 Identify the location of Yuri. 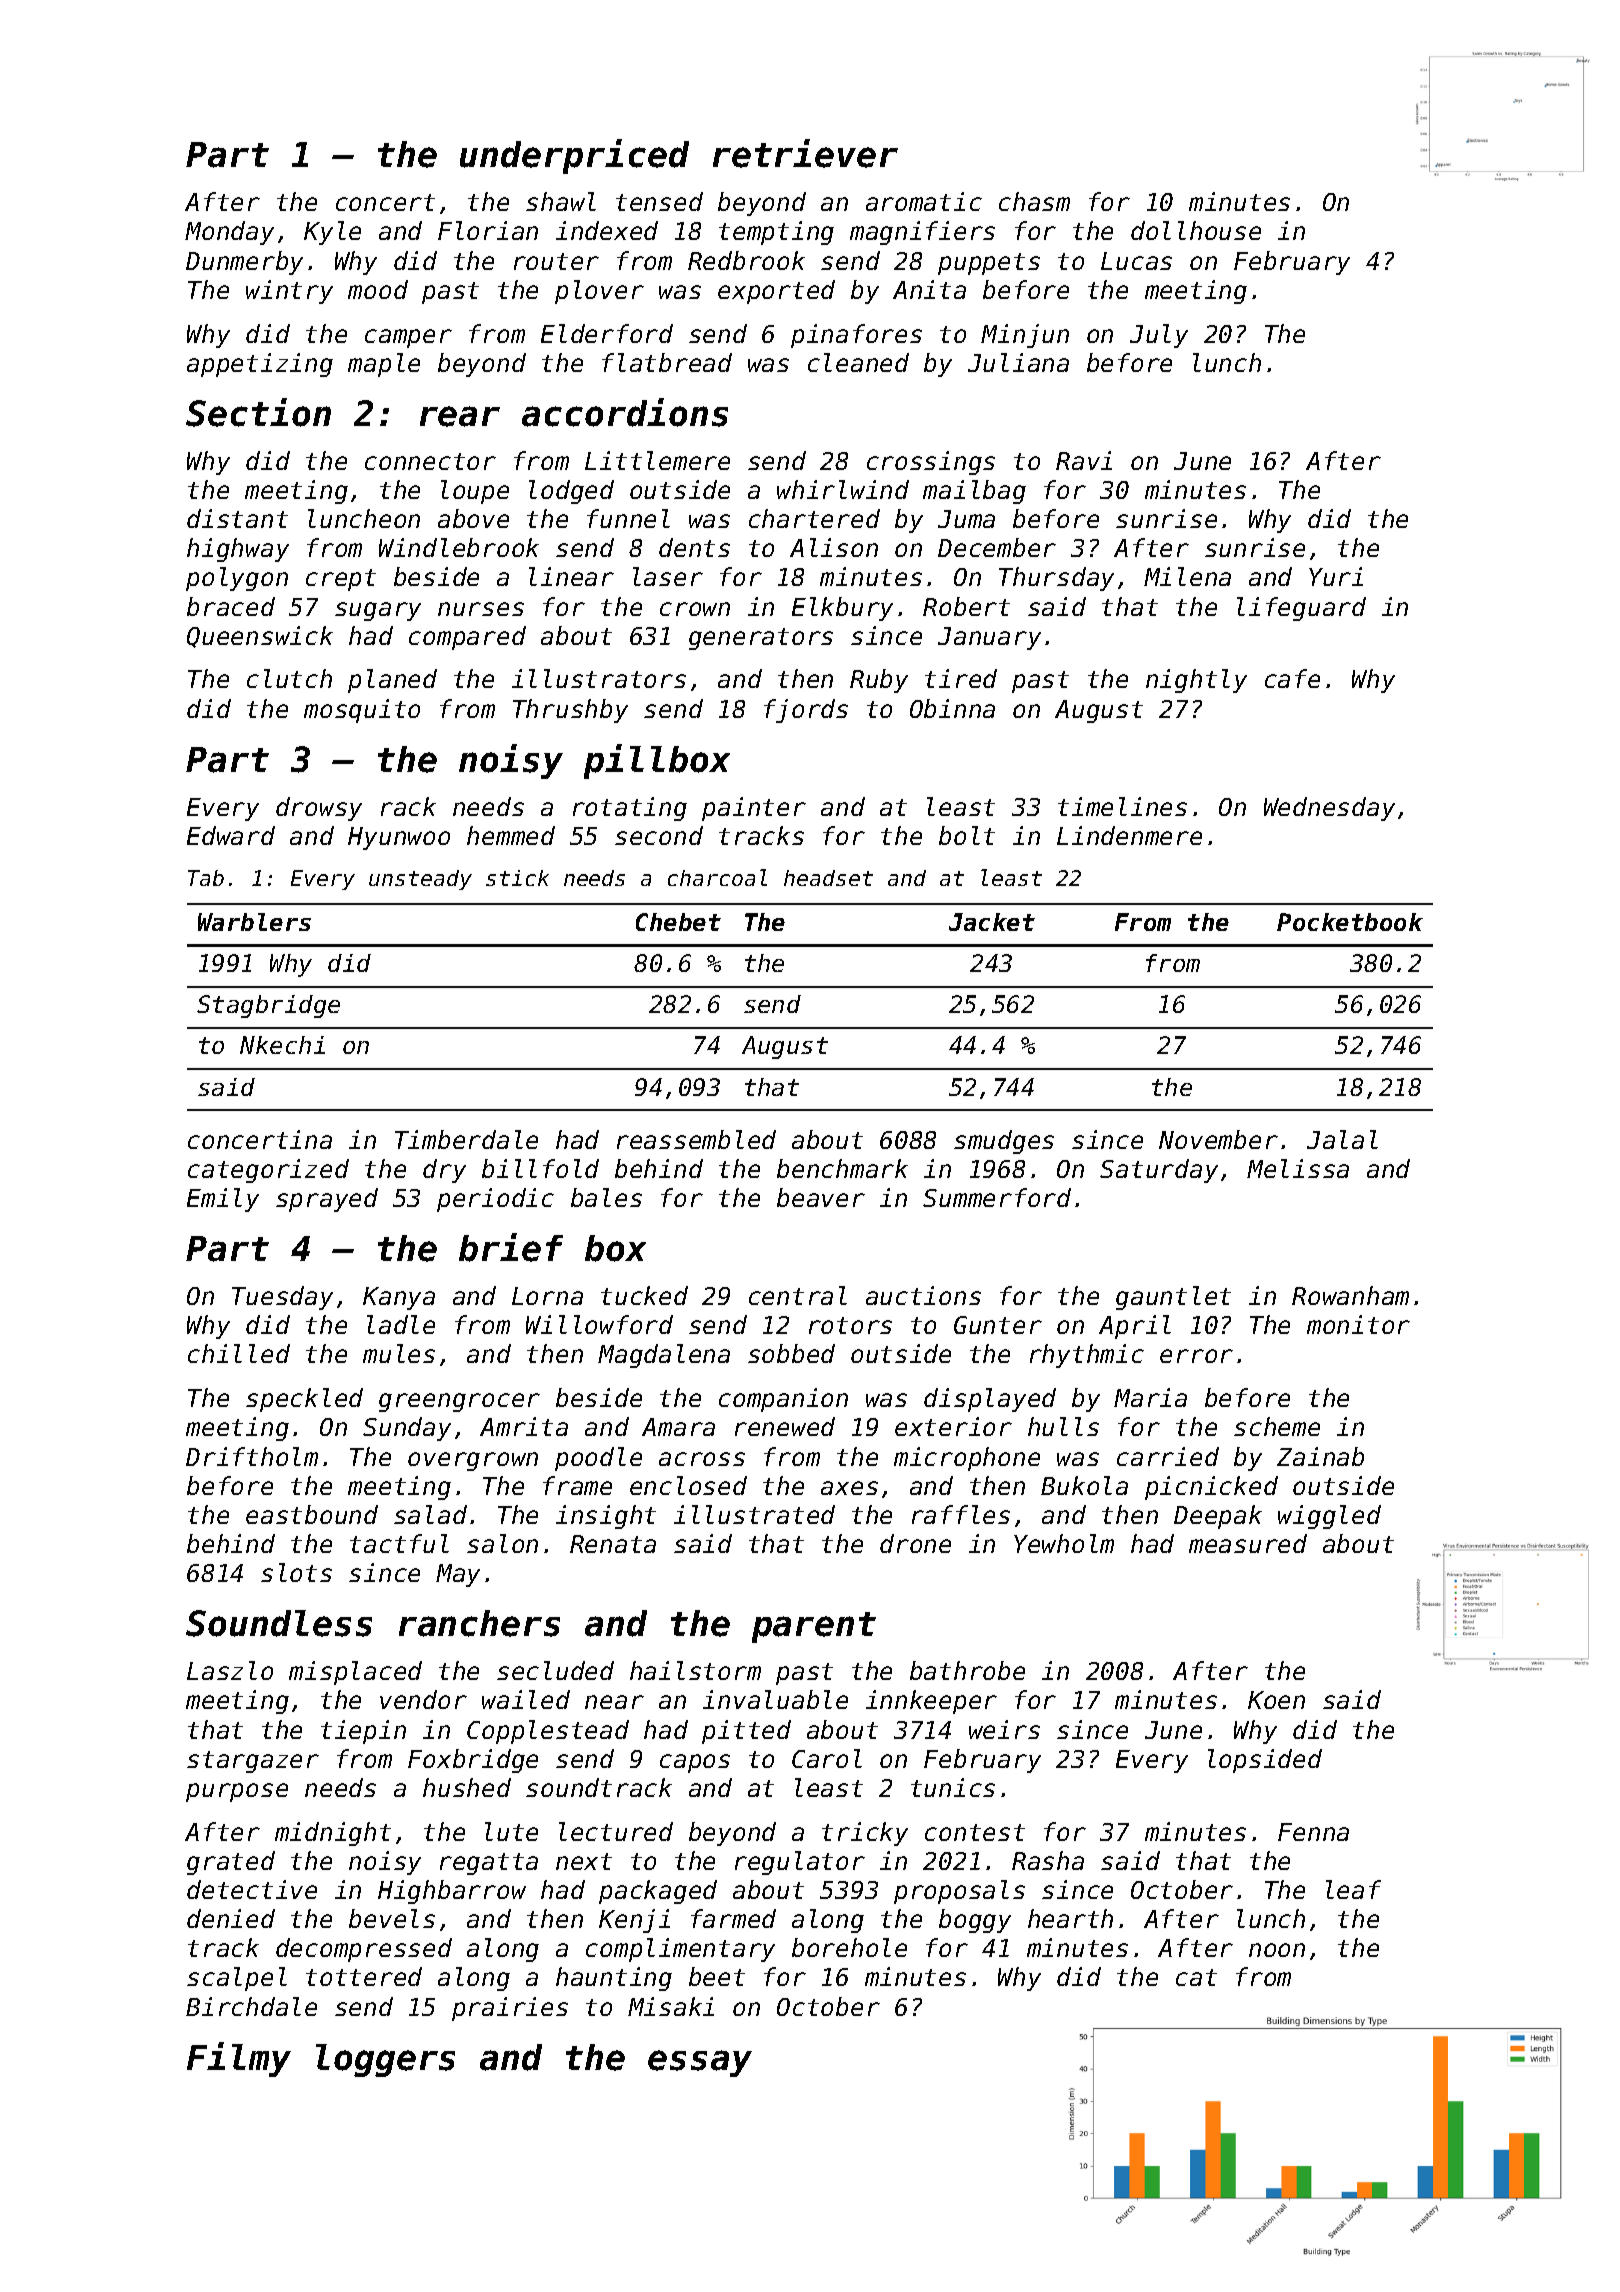
(1336, 576).
